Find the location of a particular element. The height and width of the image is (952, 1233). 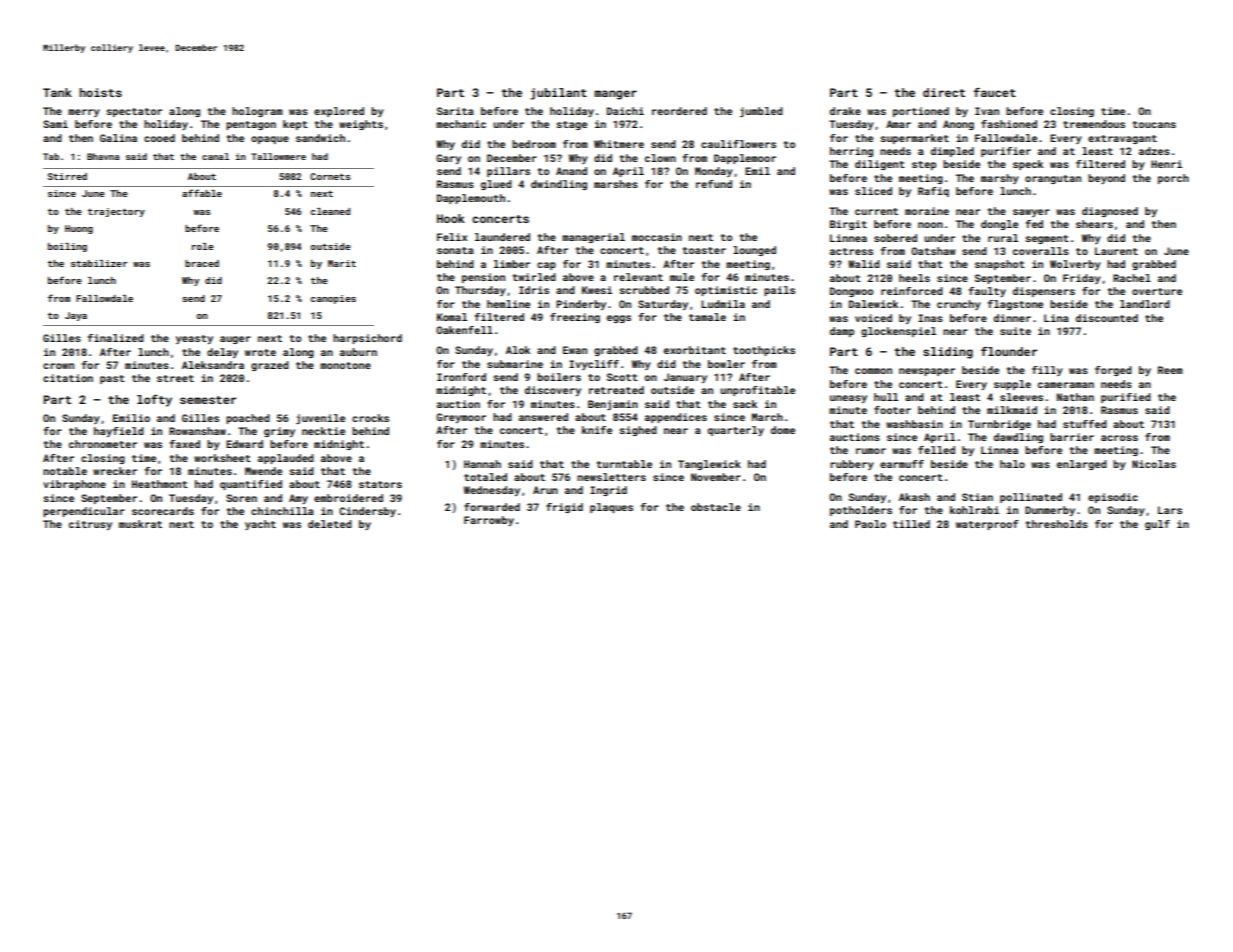

vibraphone is located at coordinates (74, 485).
